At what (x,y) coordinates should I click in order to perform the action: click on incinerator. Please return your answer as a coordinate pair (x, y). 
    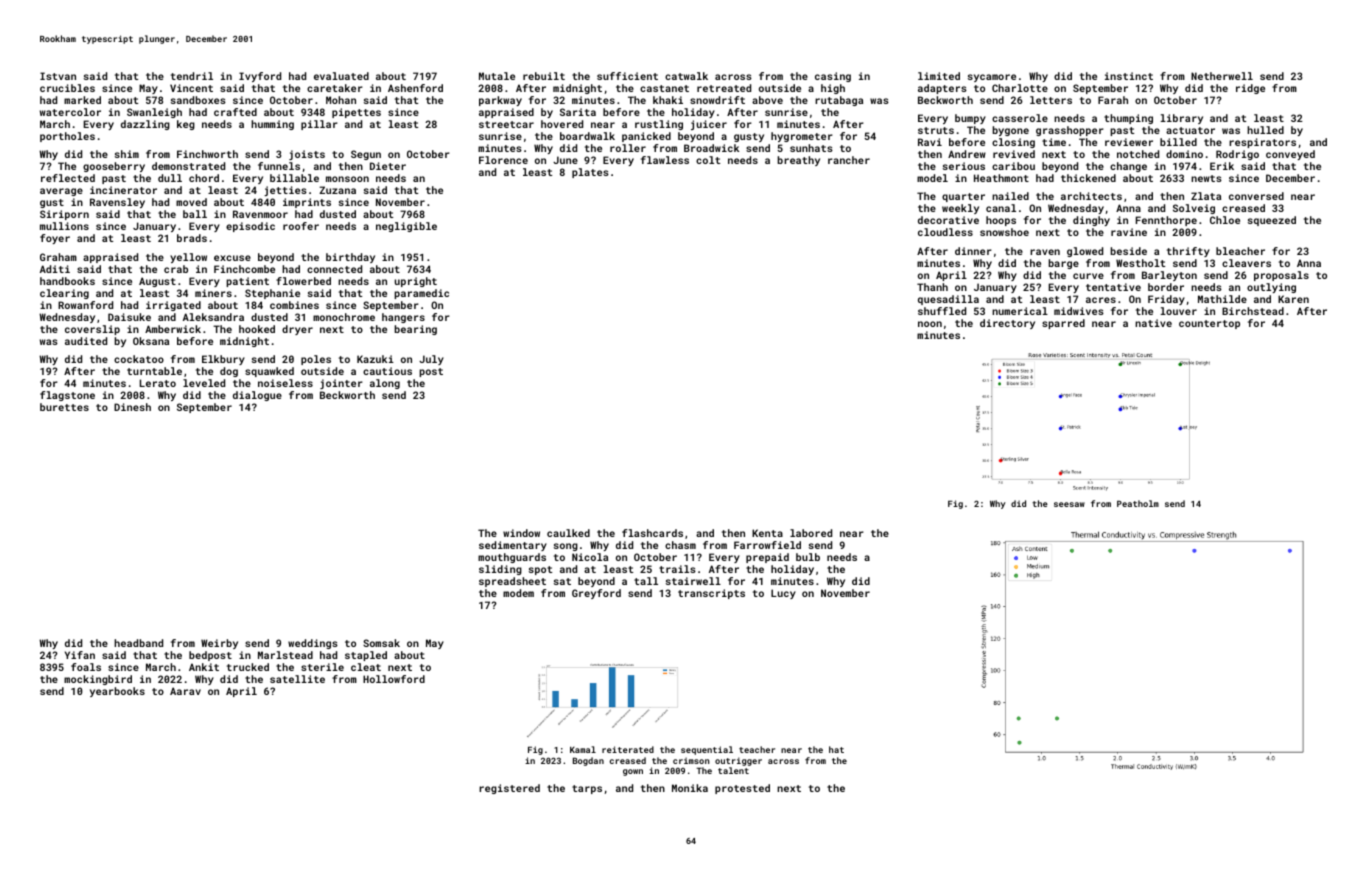
    Looking at the image, I should click on (123, 190).
